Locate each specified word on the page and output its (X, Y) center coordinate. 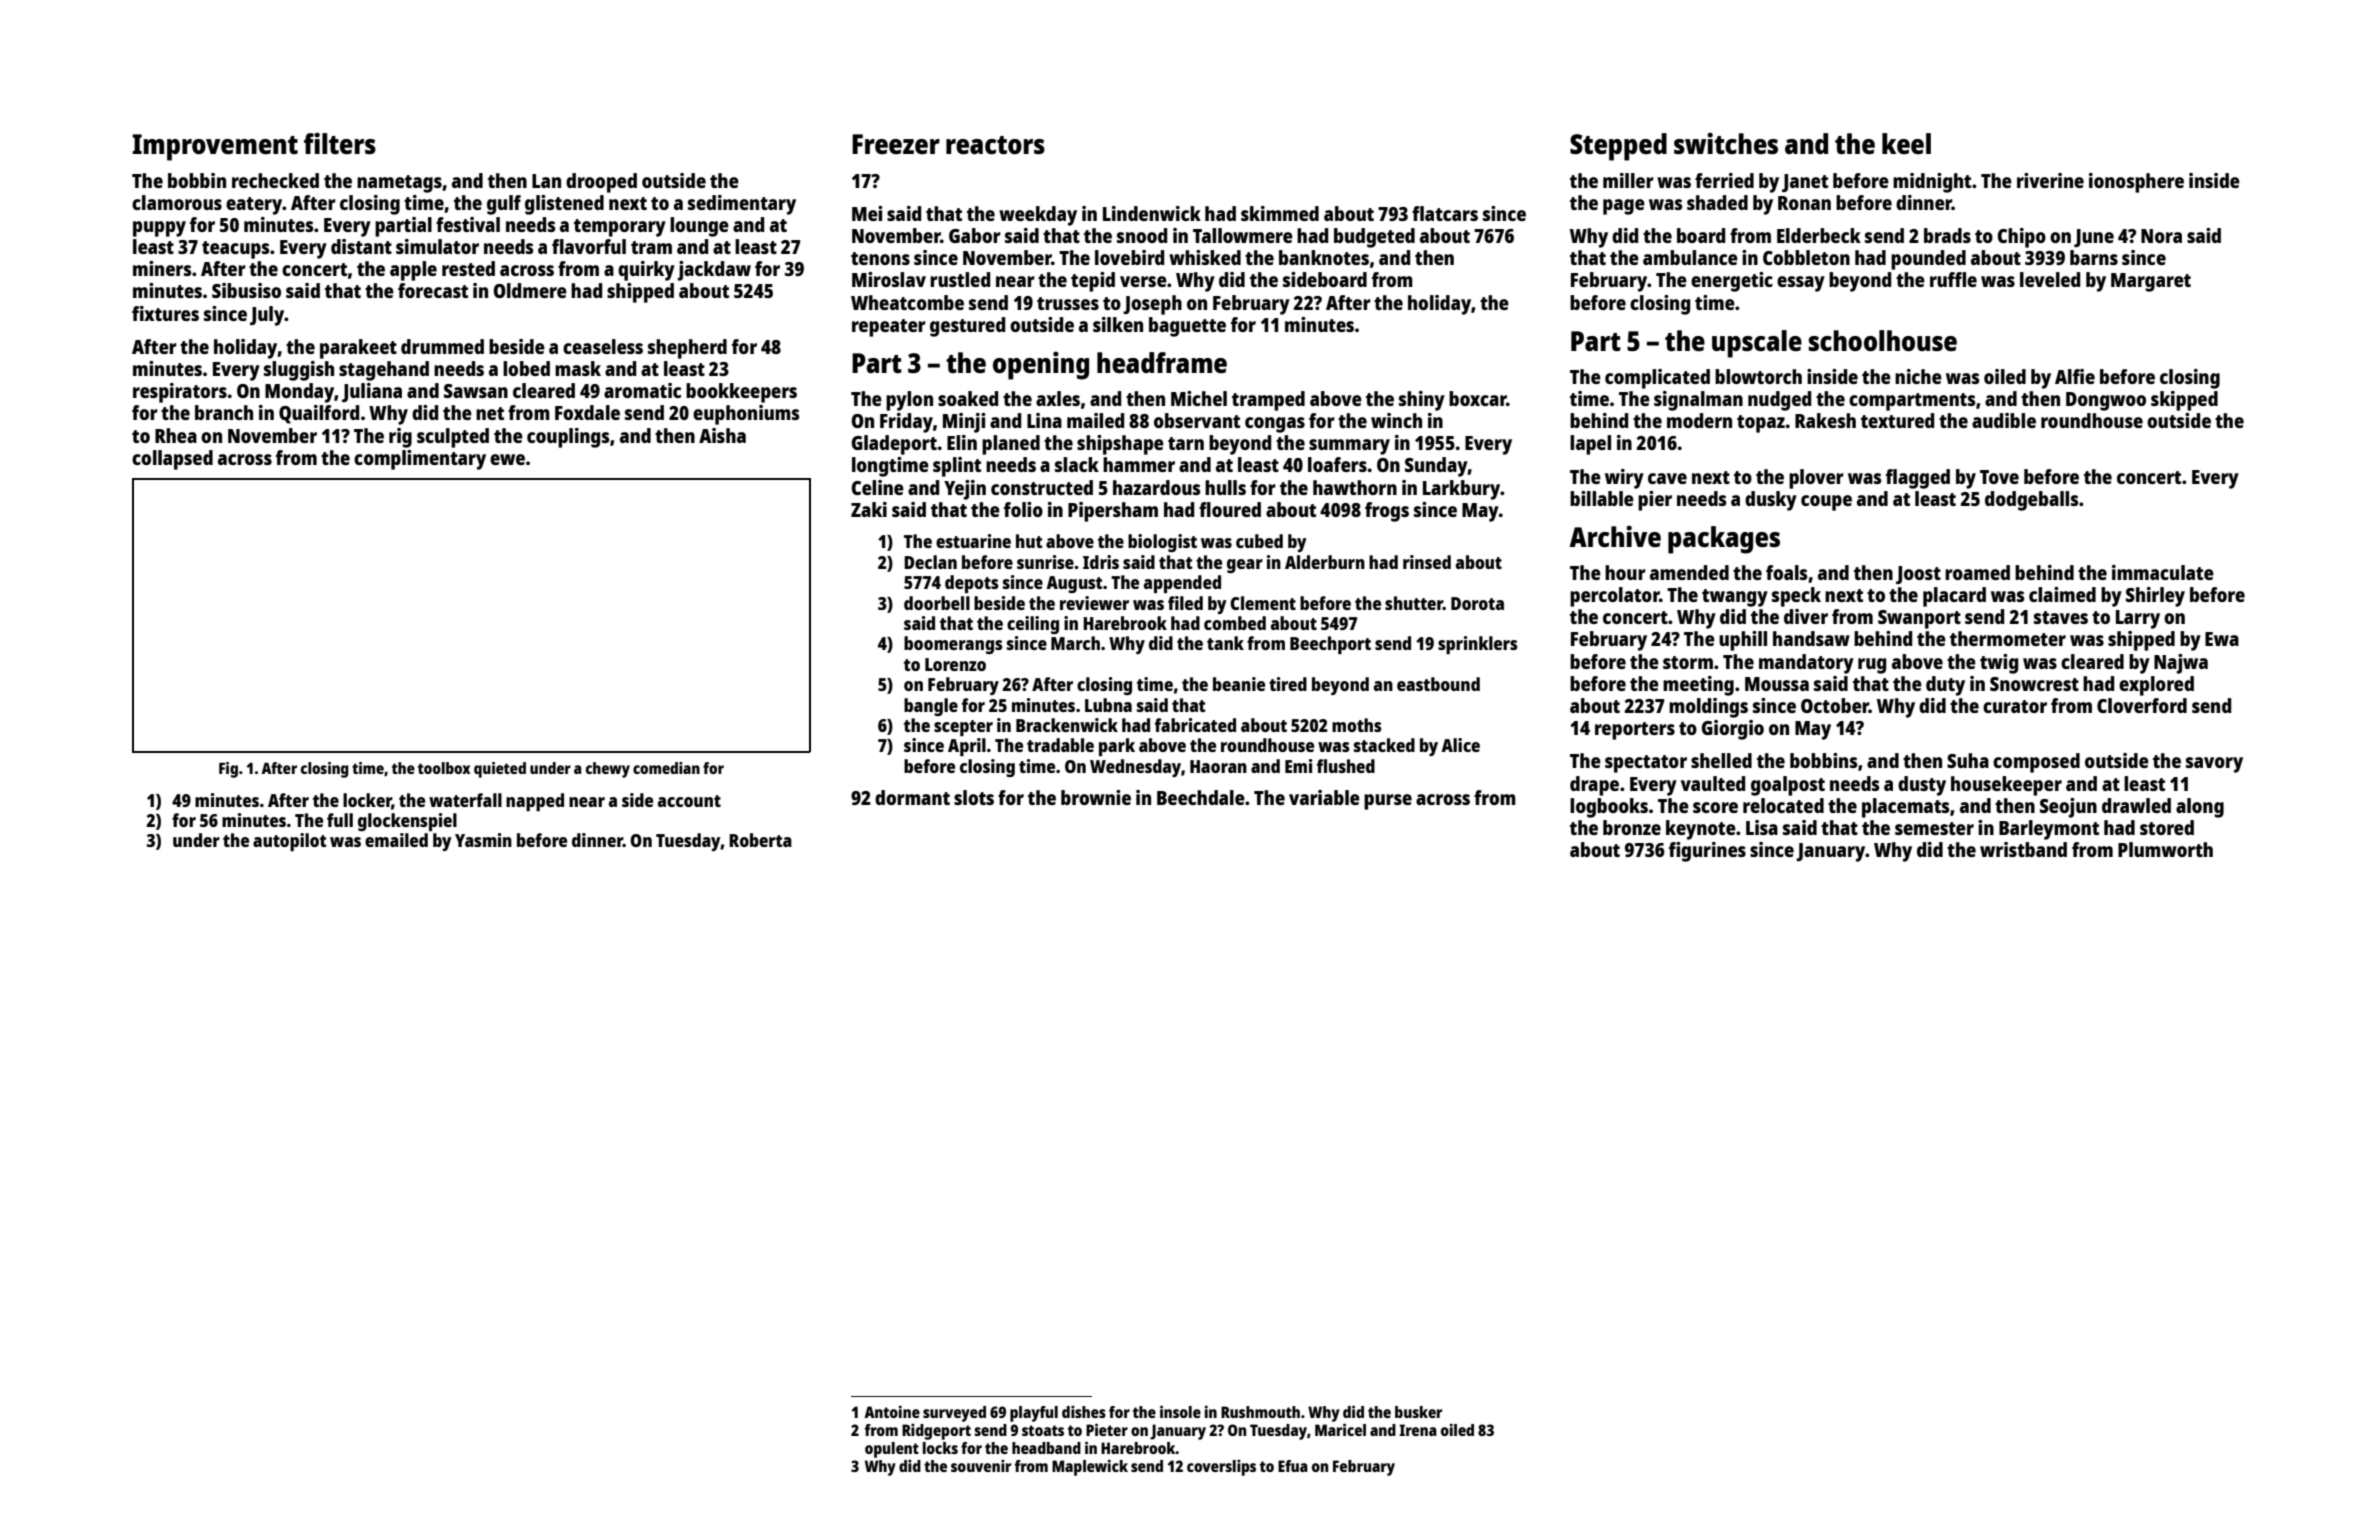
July (267, 316)
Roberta (760, 840)
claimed (2062, 594)
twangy (1735, 598)
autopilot (290, 842)
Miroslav (889, 279)
